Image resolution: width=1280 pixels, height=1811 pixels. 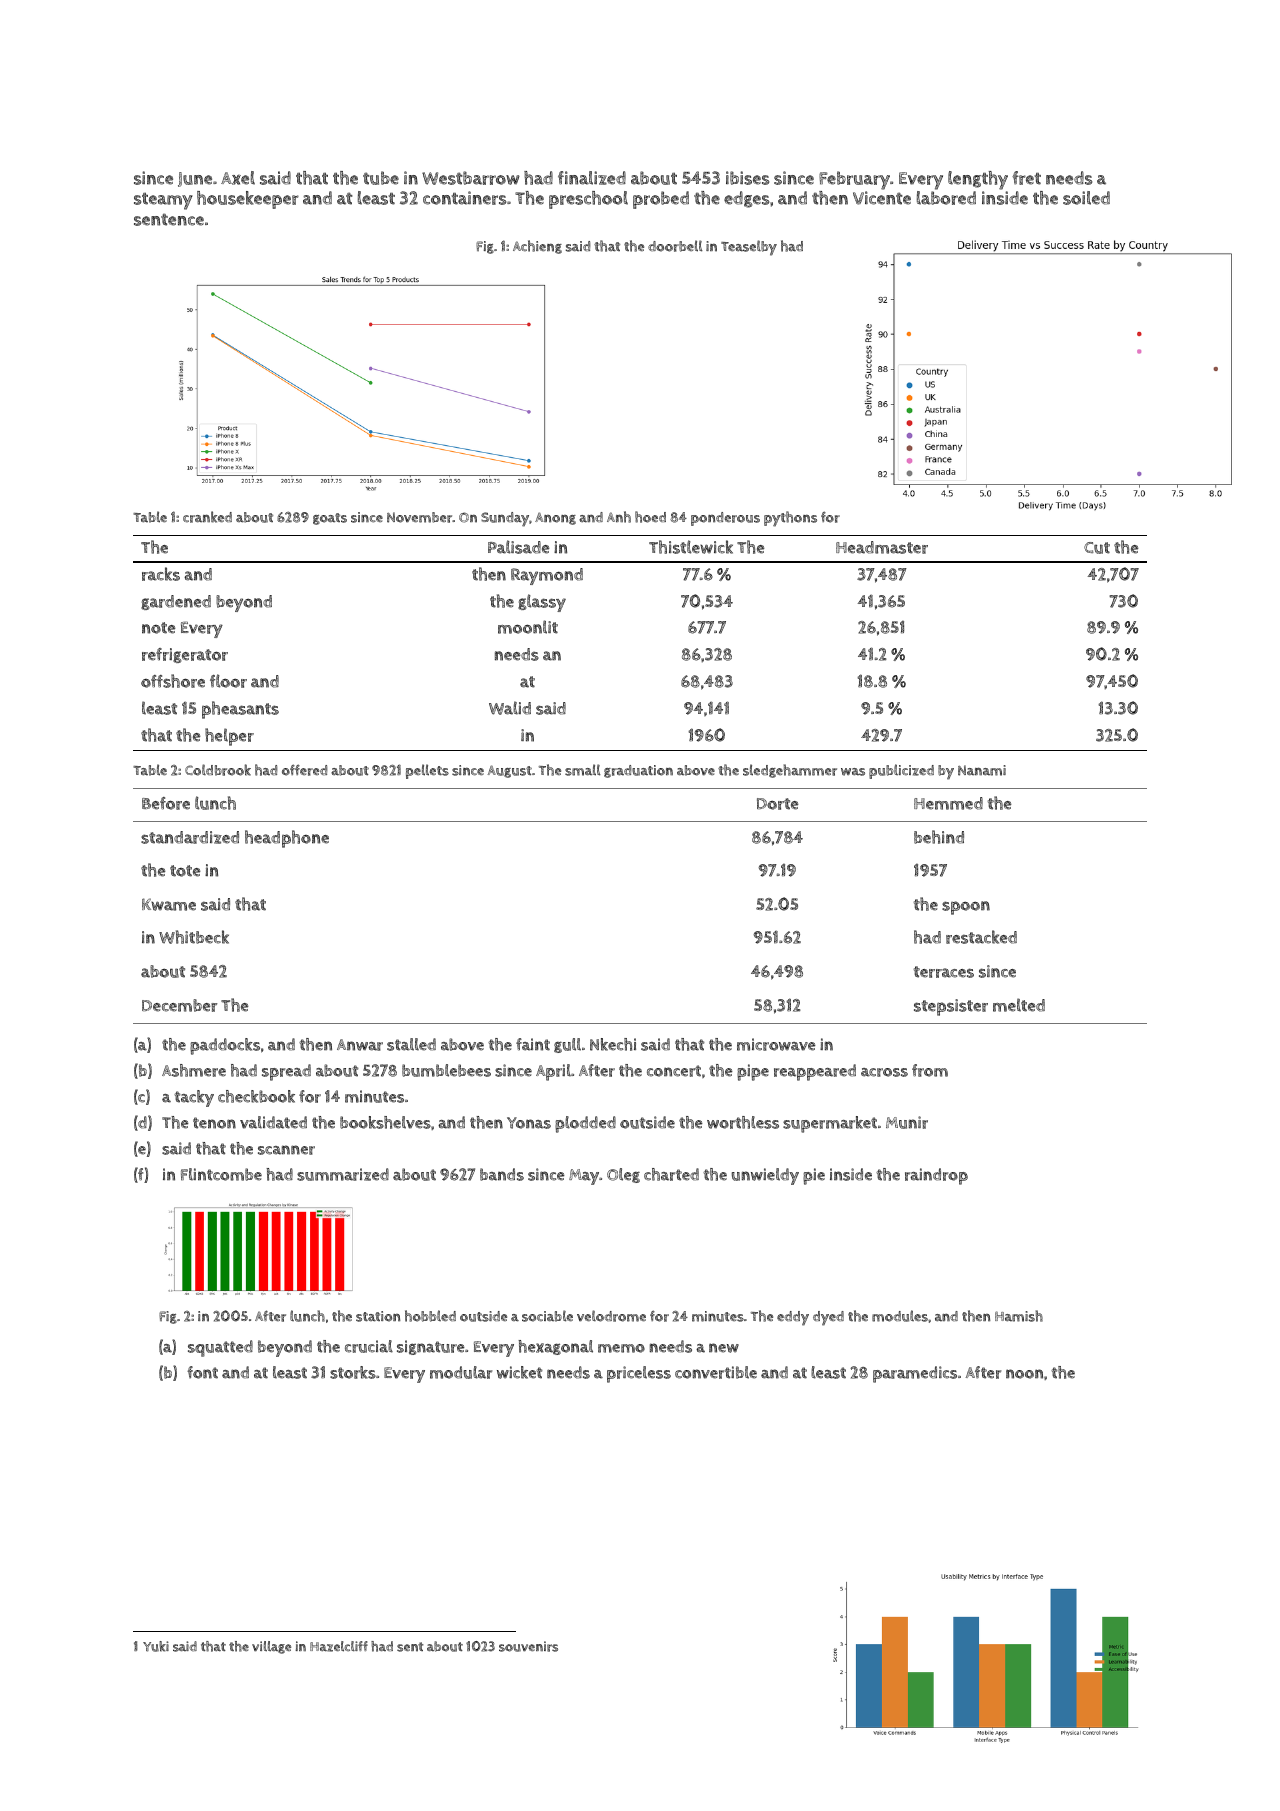 I want to click on graduation, so click(x=638, y=771).
